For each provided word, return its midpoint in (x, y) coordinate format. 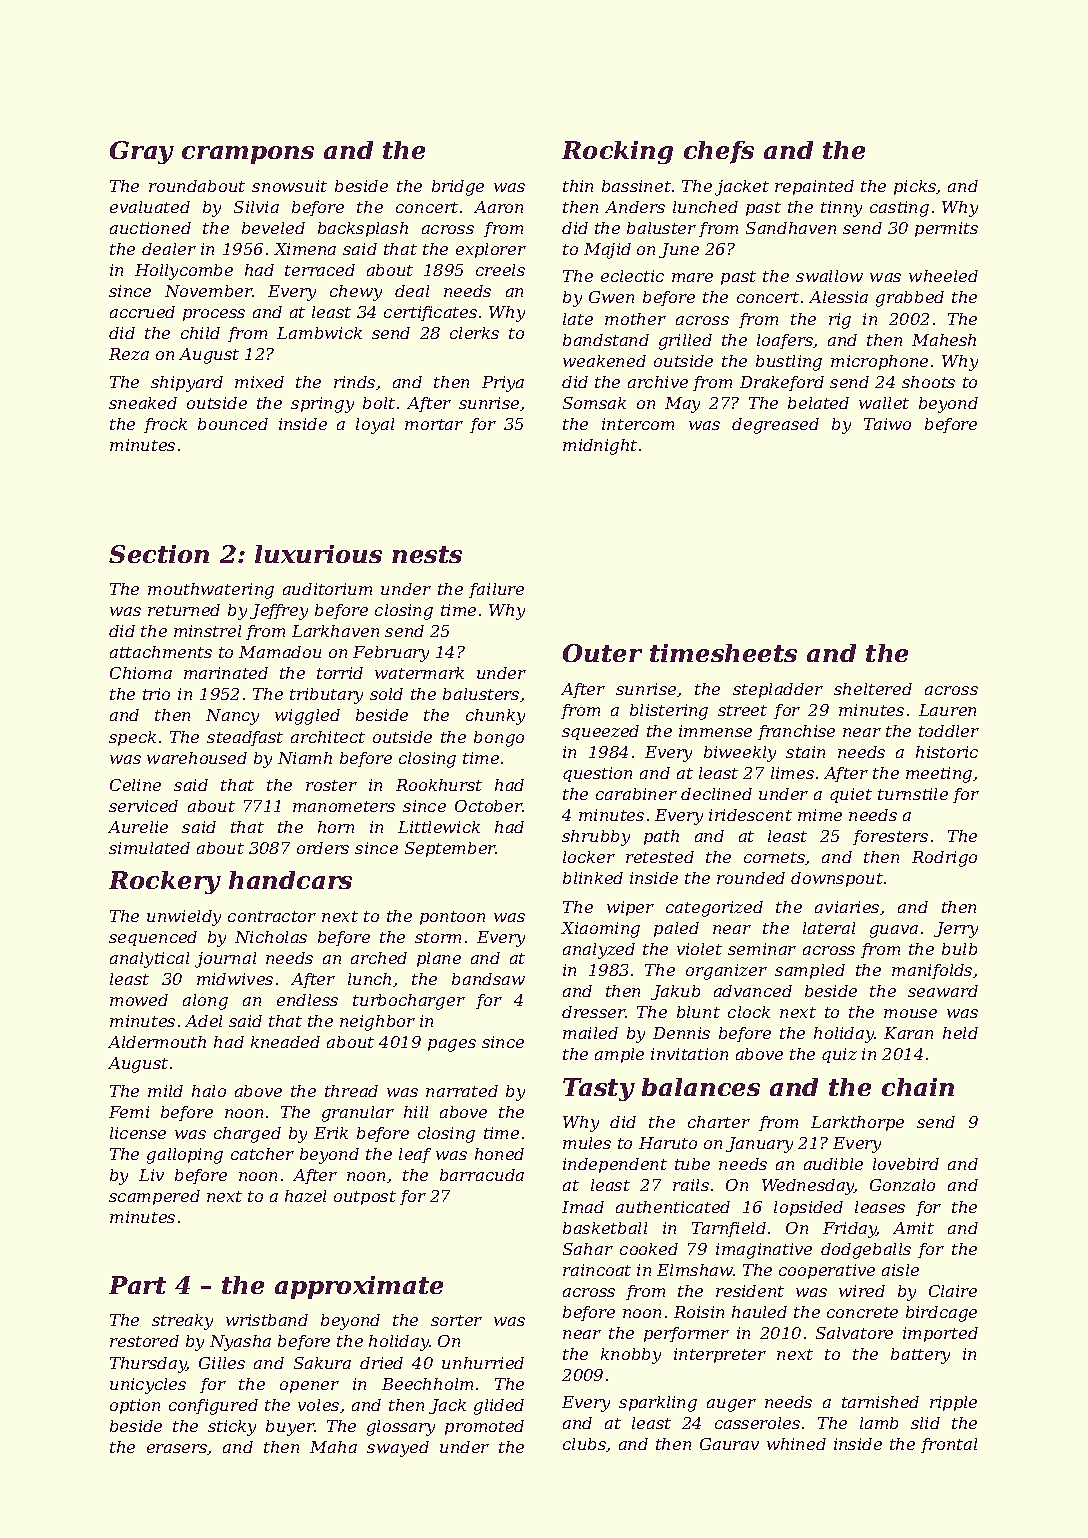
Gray (142, 152)
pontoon (452, 918)
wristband (267, 1320)
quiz (839, 1055)
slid (925, 1423)
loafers (785, 341)
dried (381, 1363)
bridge (458, 188)
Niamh (305, 758)
